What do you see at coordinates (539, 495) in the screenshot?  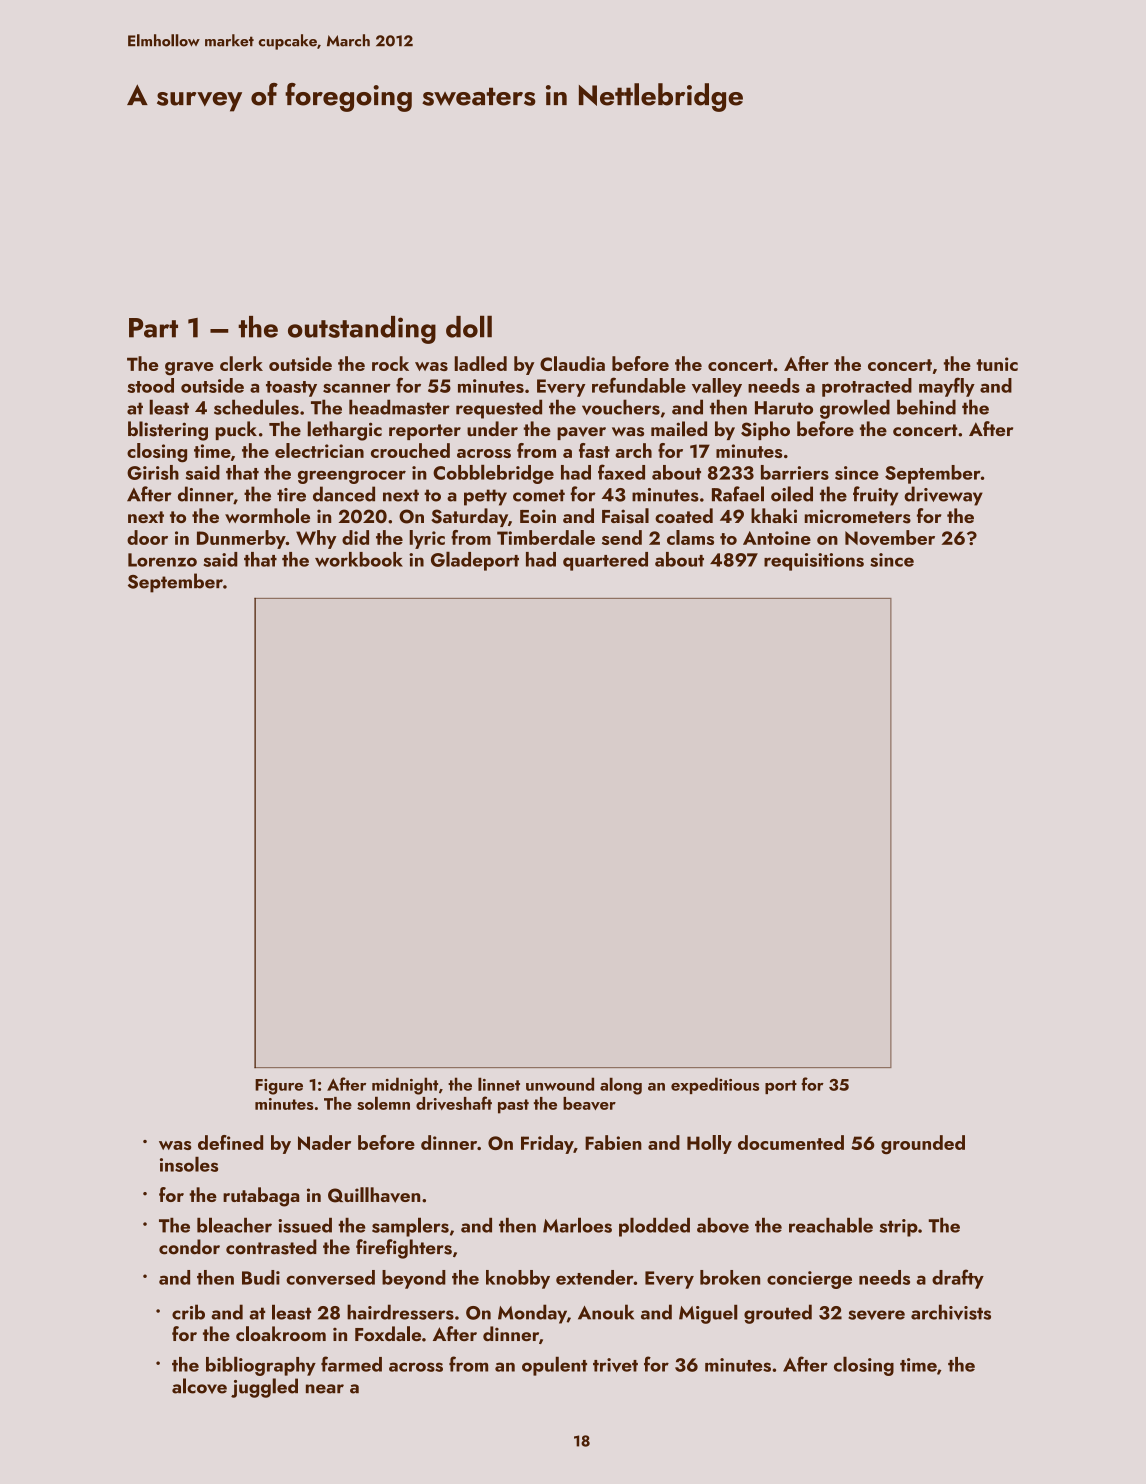 I see `comet` at bounding box center [539, 495].
